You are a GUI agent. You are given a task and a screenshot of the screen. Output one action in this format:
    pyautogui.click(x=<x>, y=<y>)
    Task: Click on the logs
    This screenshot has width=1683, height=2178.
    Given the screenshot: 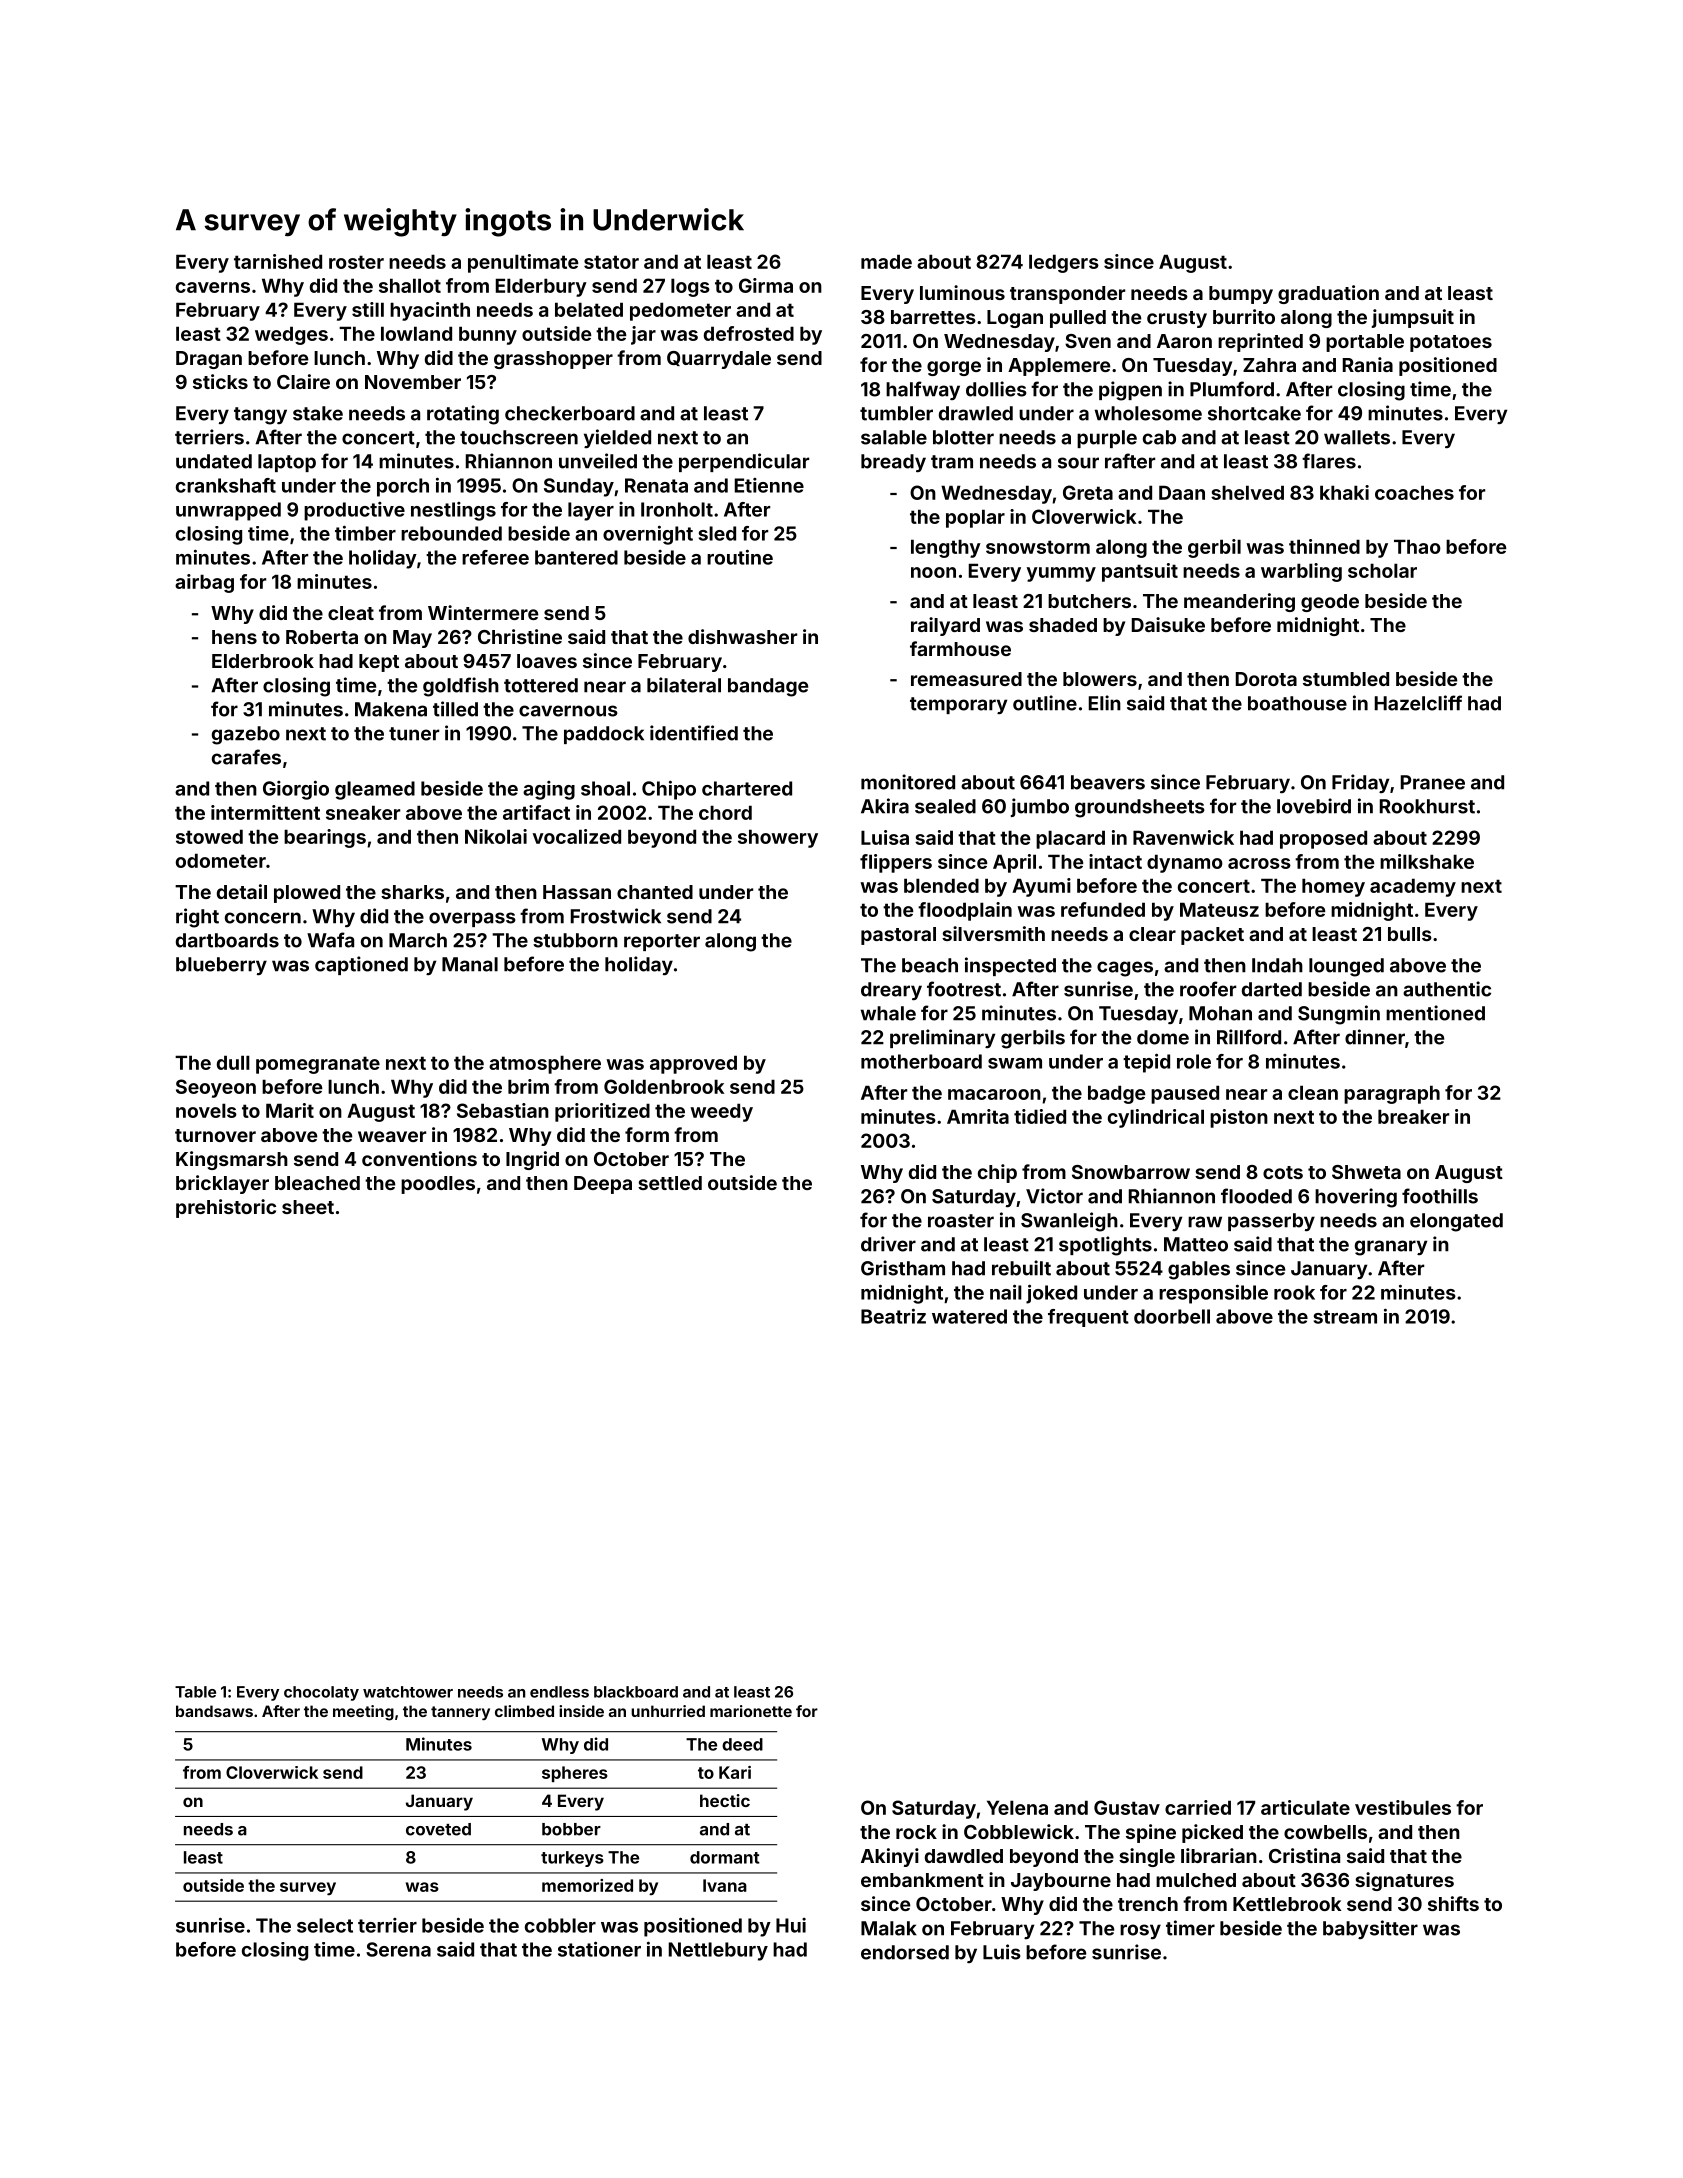 What is the action you would take?
    pyautogui.click(x=690, y=287)
